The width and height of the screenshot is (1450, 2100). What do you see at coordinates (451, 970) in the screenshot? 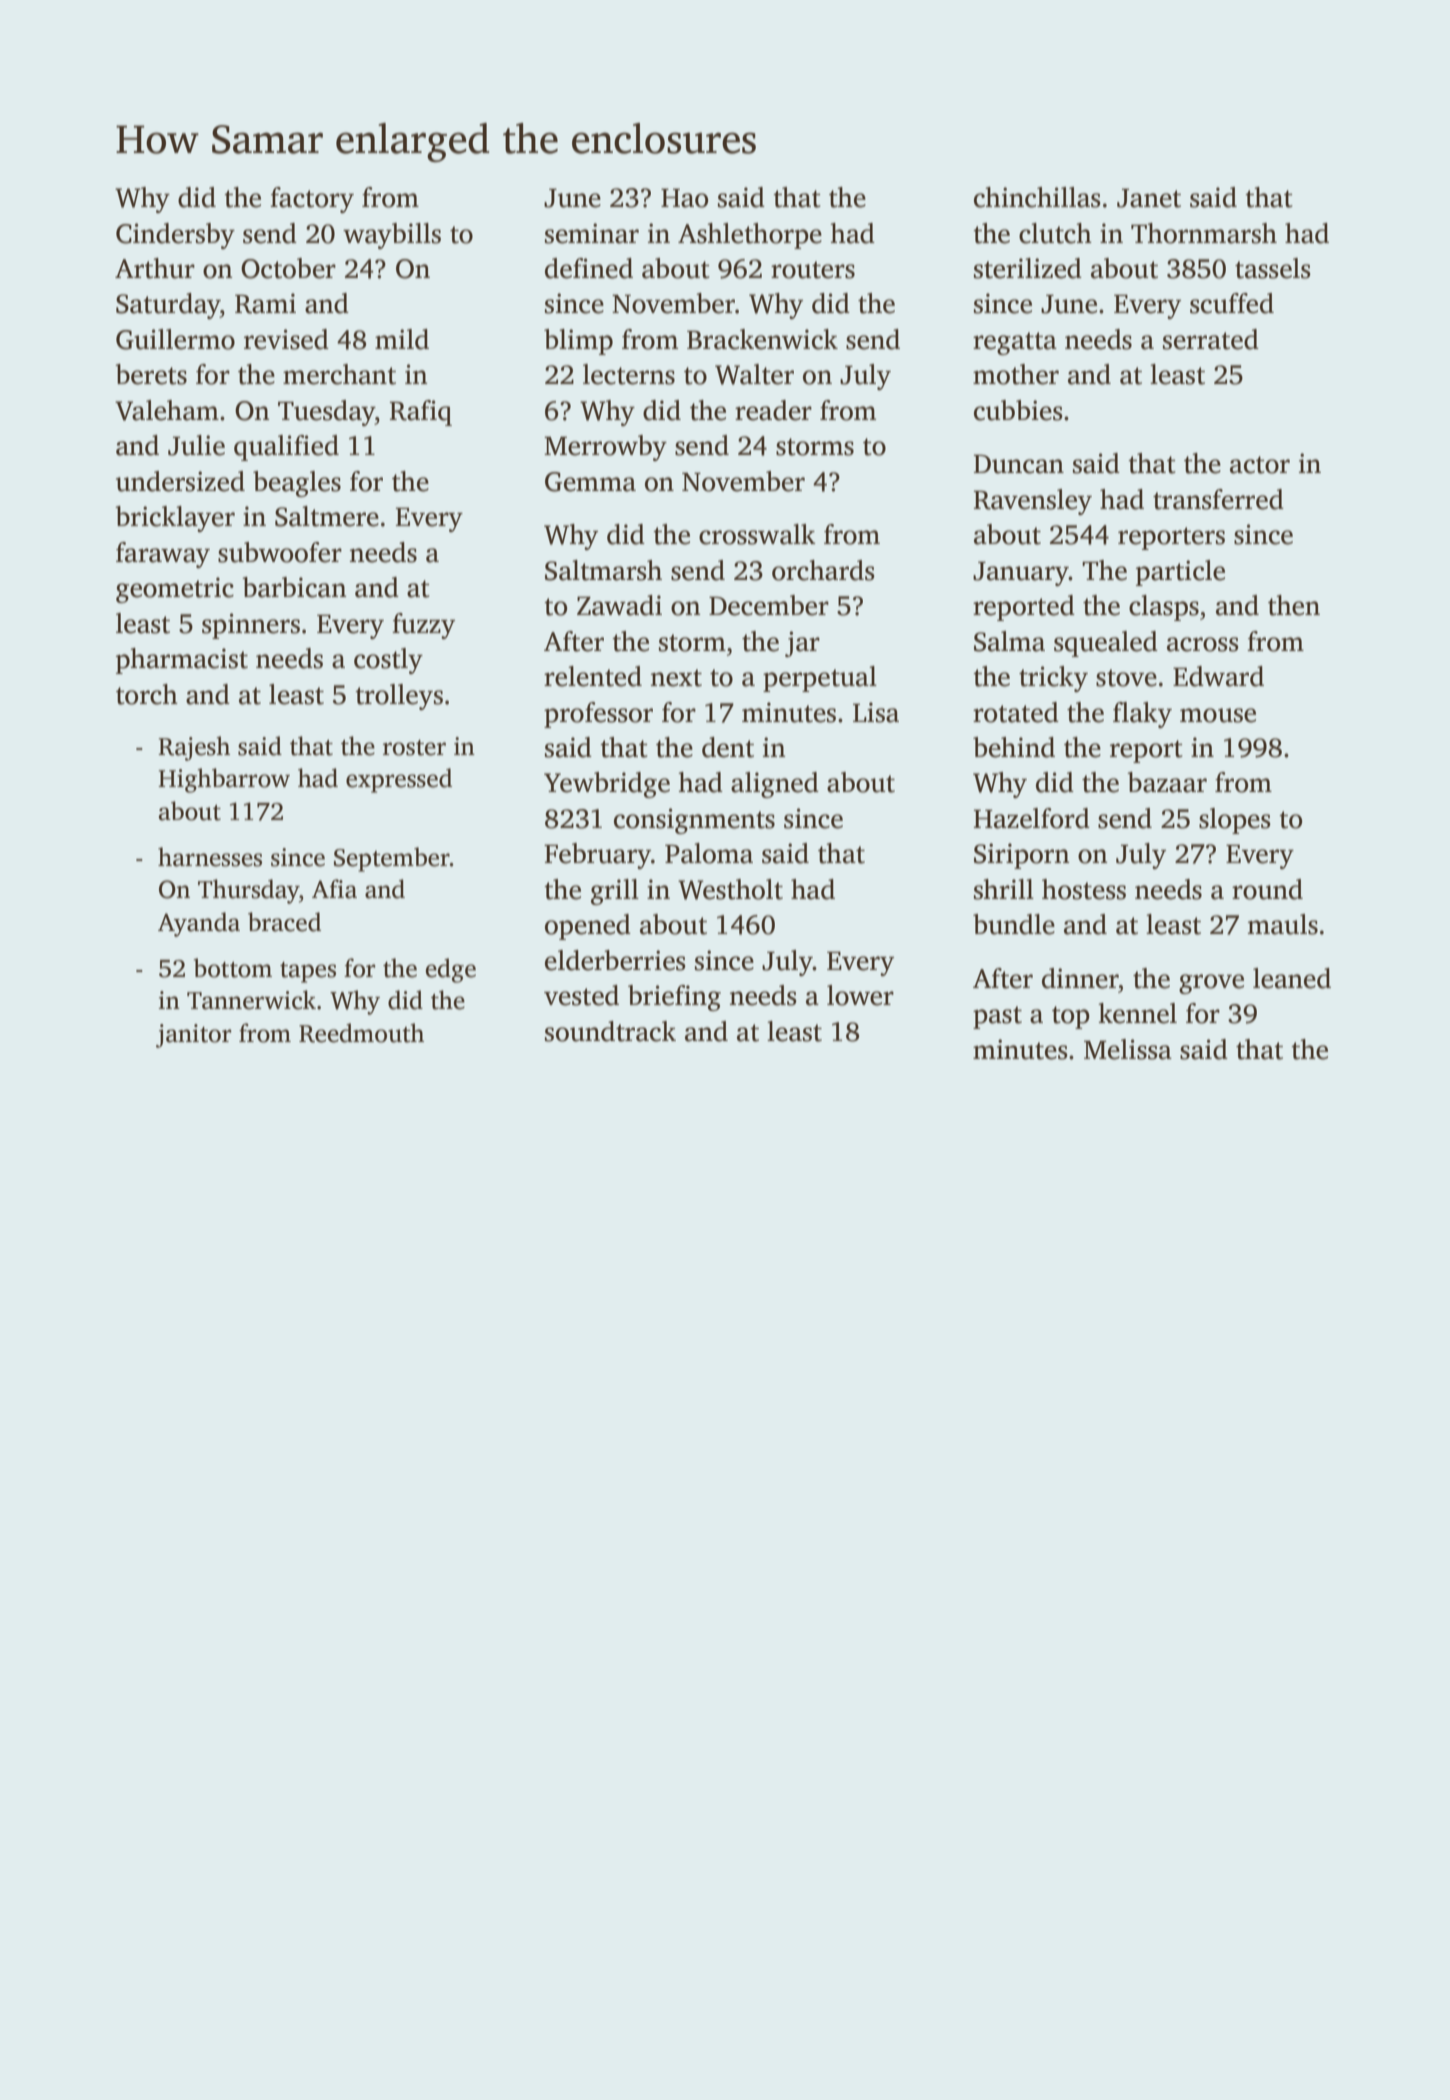
I see `edge` at bounding box center [451, 970].
